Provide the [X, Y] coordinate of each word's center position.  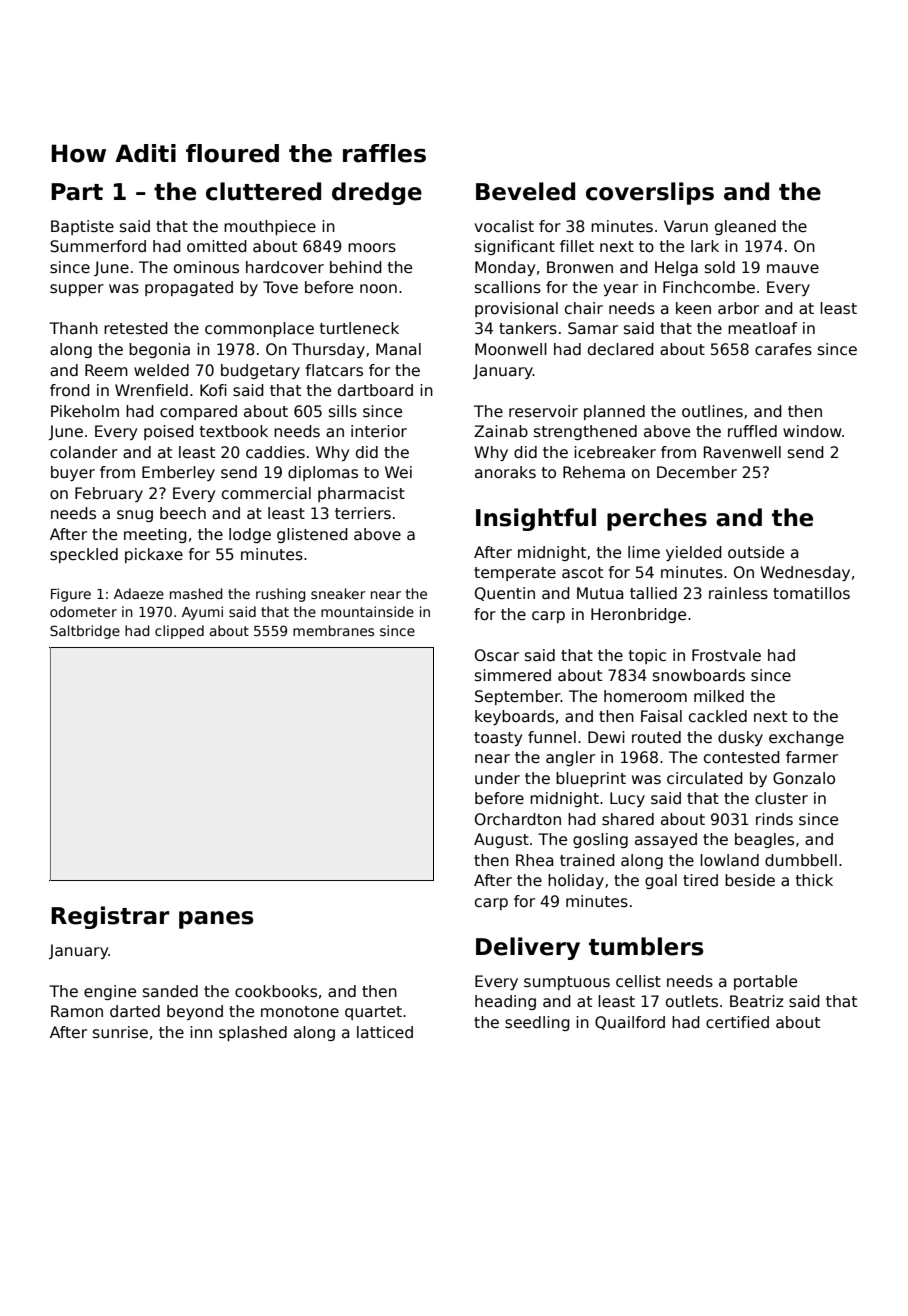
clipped [179, 632]
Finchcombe [709, 287]
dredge [377, 193]
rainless [738, 593]
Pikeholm [85, 411]
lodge [250, 535]
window [812, 431]
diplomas [323, 473]
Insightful [536, 519]
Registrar [110, 917]
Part [77, 192]
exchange [806, 738]
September [518, 697]
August [501, 840]
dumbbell [801, 860]
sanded [170, 991]
